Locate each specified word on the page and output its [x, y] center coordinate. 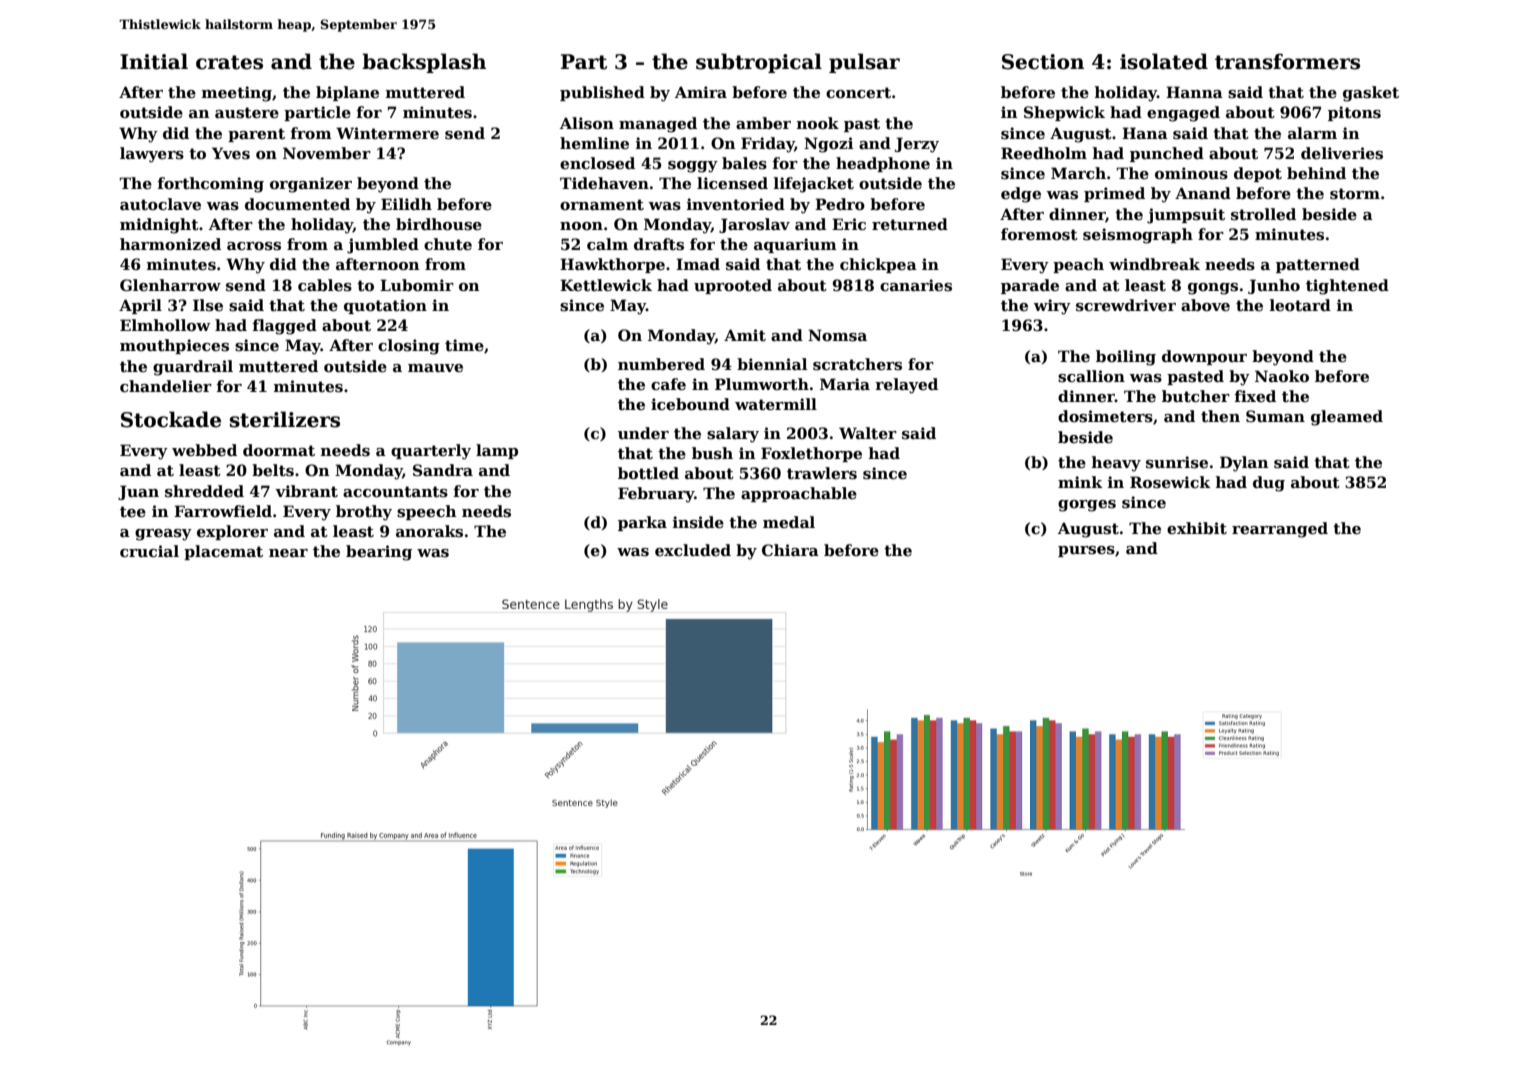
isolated [1164, 61]
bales [744, 163]
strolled [1263, 214]
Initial [154, 61]
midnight [159, 226]
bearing [379, 553]
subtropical [759, 63]
